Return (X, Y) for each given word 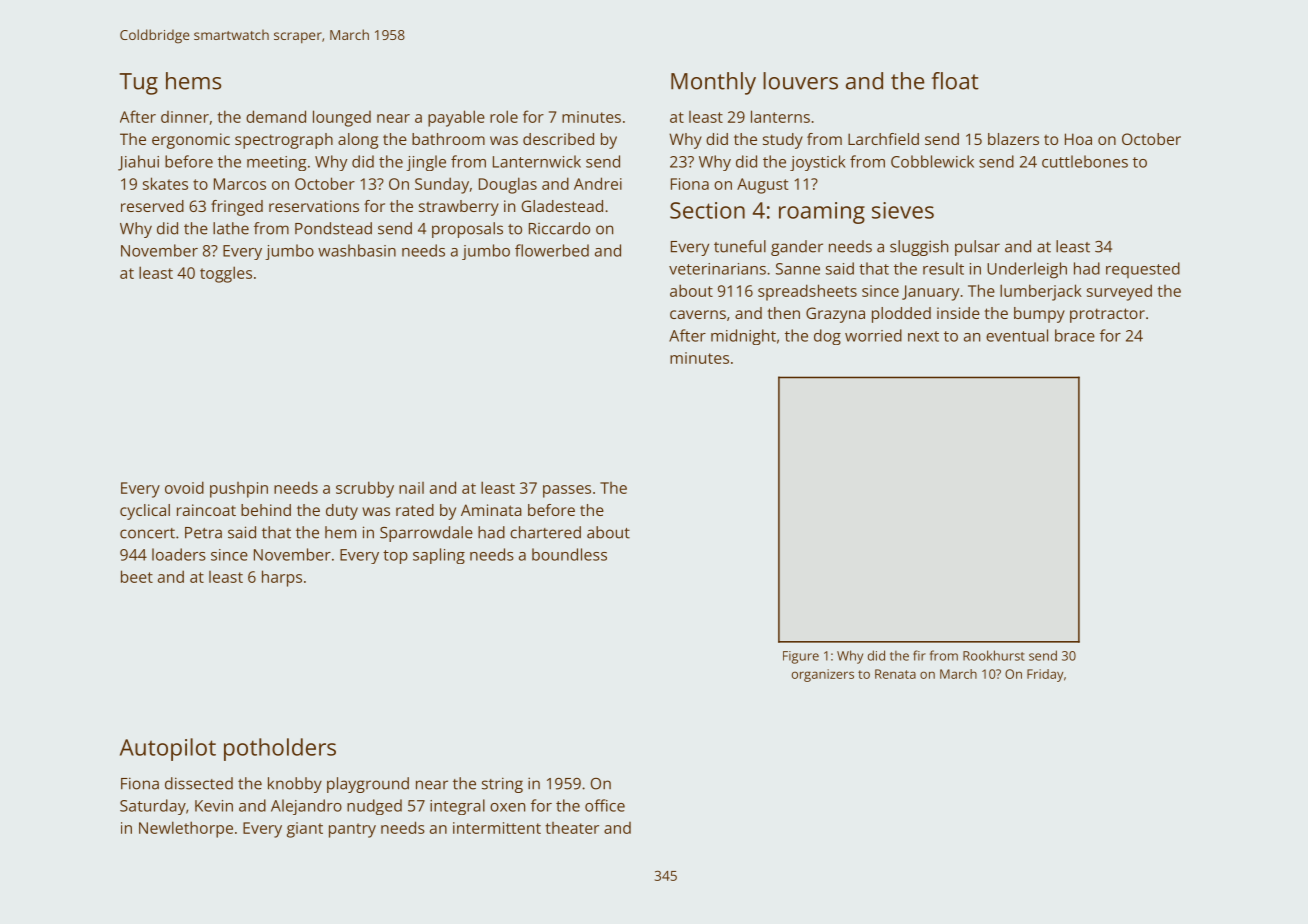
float (955, 81)
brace (1075, 335)
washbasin (357, 250)
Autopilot (168, 749)
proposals (467, 230)
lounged (342, 118)
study (783, 141)
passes (567, 491)
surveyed (1119, 292)
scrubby (365, 489)
